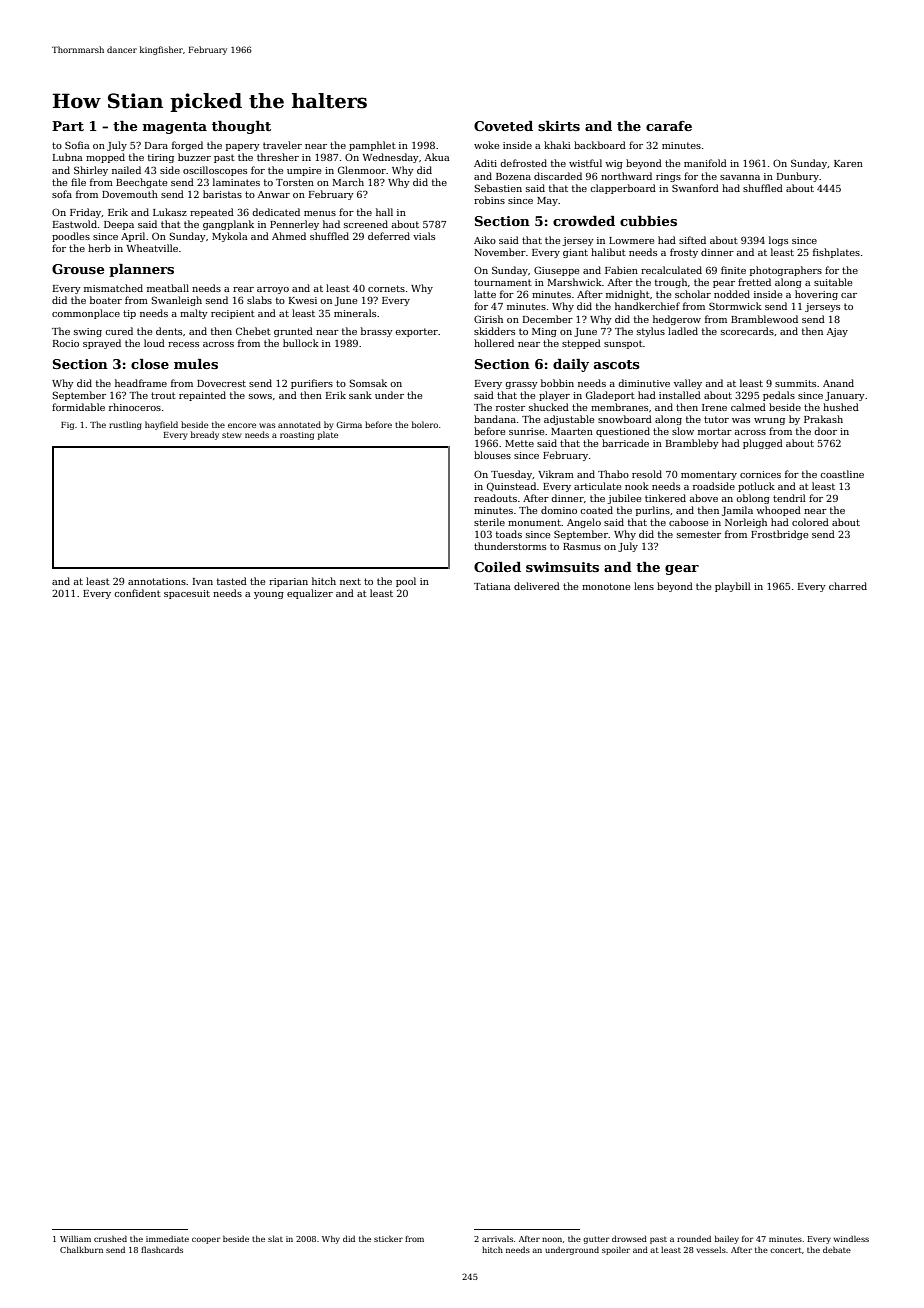 The width and height of the screenshot is (924, 1308). I want to click on confident, so click(137, 593).
